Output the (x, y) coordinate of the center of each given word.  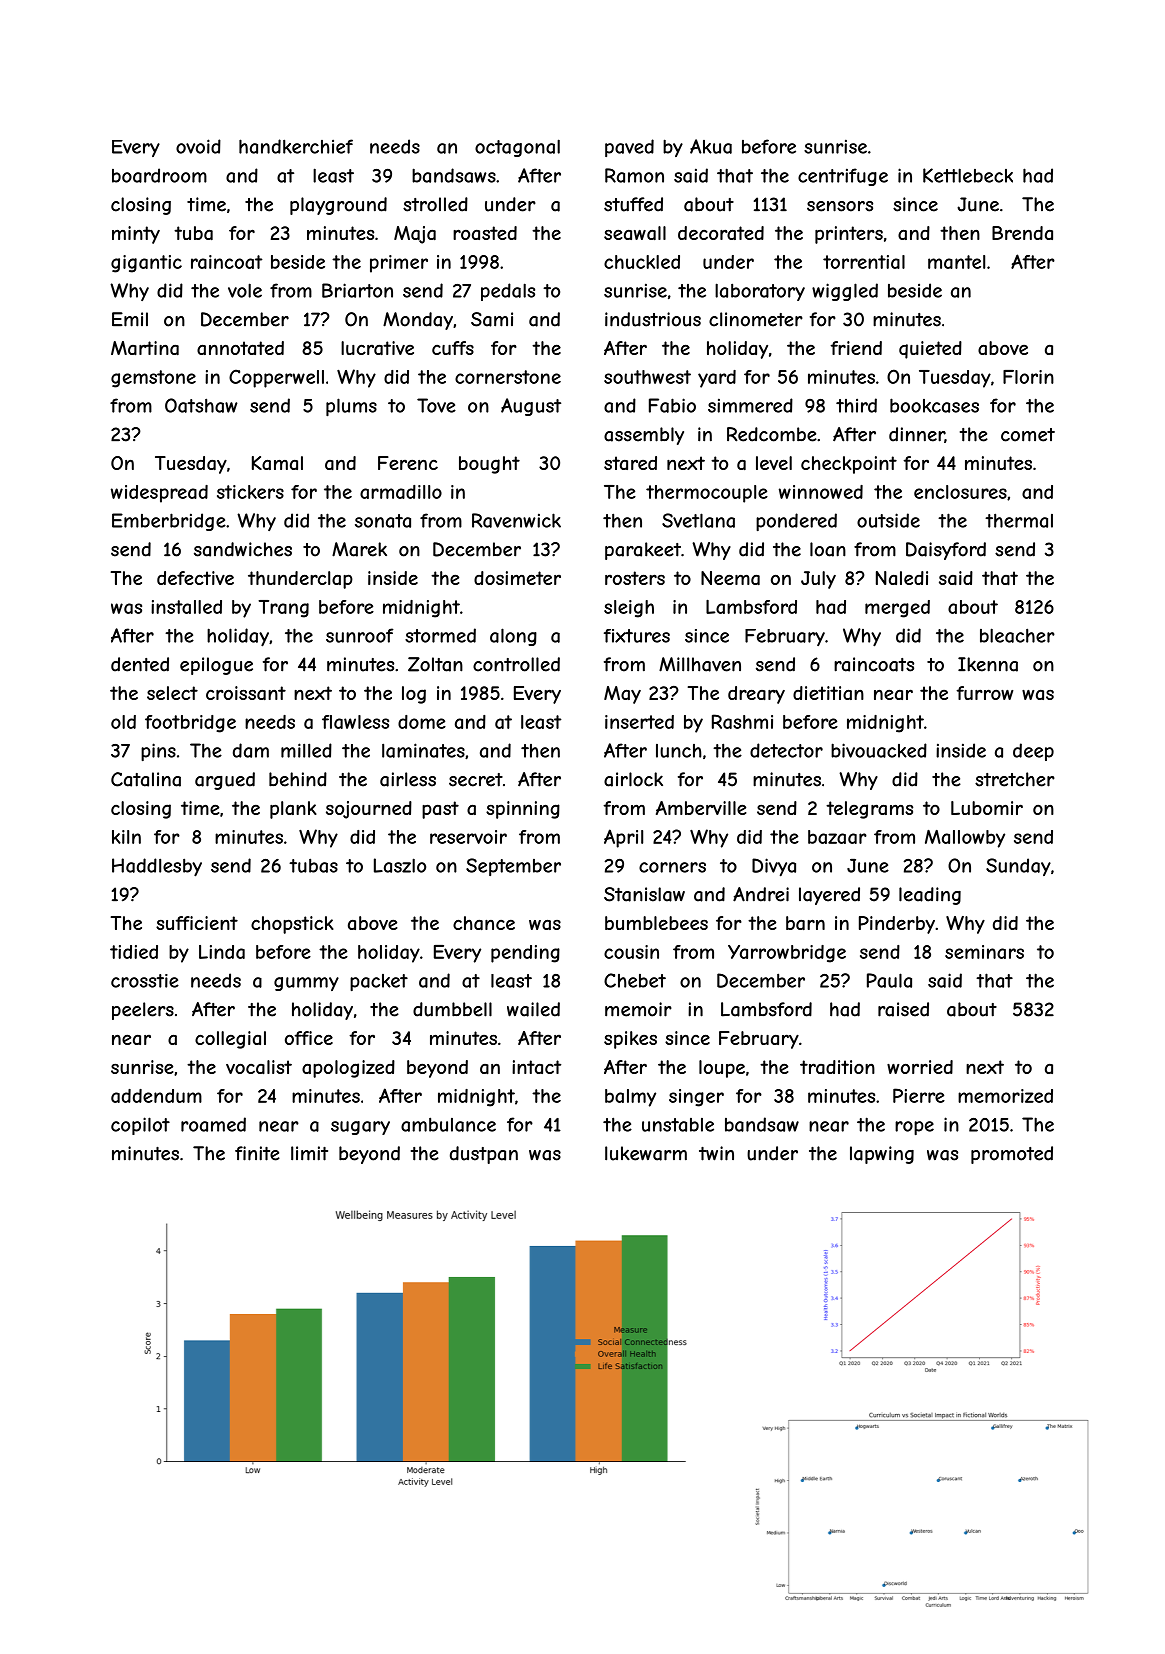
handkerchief (296, 146)
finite (257, 1153)
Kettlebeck (968, 175)
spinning (523, 810)
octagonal (517, 148)
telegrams (869, 810)
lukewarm (646, 1153)
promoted (1012, 1155)
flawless (355, 722)
